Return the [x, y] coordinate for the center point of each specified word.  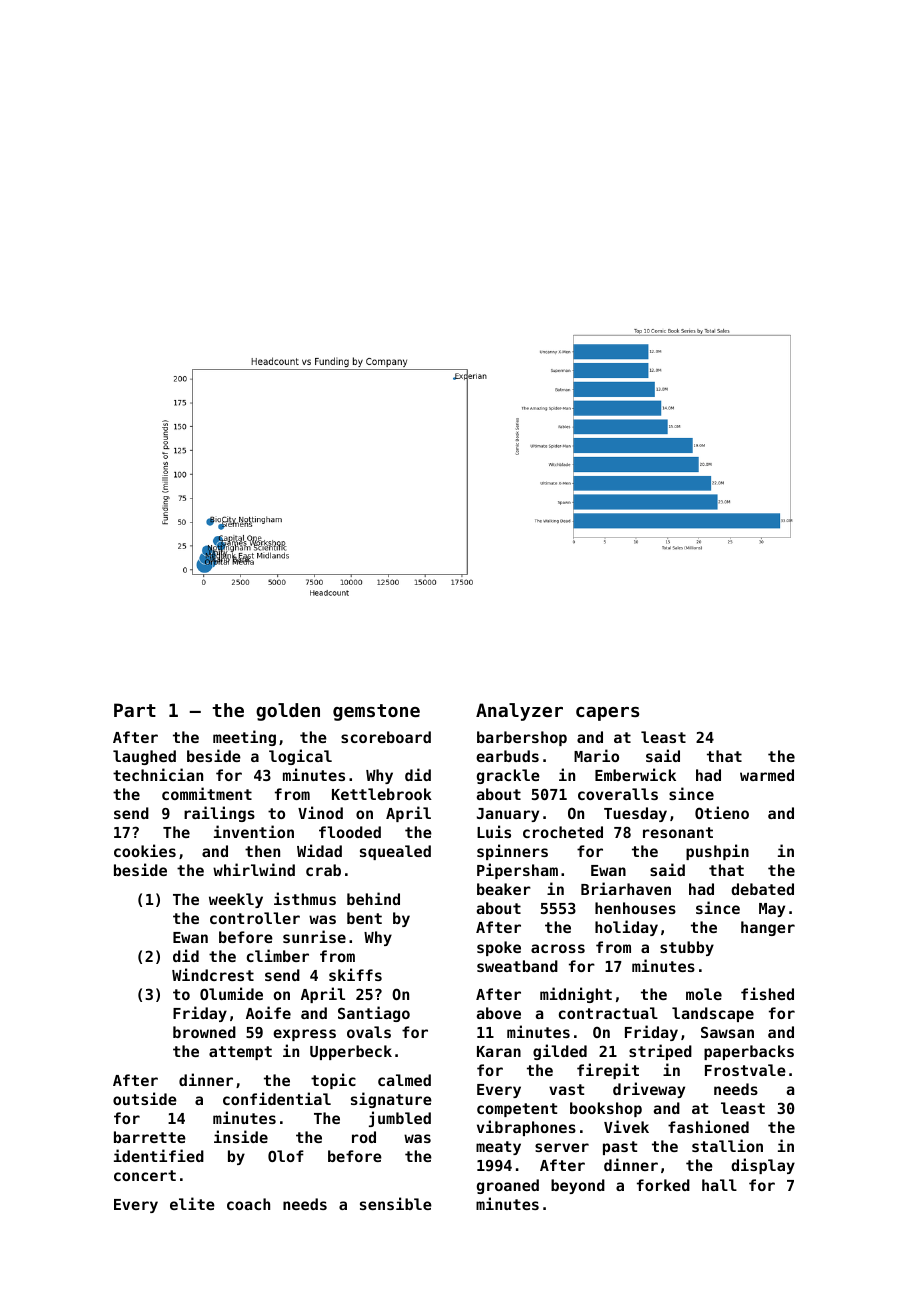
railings [219, 814]
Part [135, 710]
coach [248, 1204]
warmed [767, 775]
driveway [649, 1090]
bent [364, 918]
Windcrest [213, 974]
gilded [560, 1052]
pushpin [717, 852]
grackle [508, 776]
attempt [240, 1053]
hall [719, 1185]
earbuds [507, 756]
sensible [396, 1203]
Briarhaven [626, 888]
